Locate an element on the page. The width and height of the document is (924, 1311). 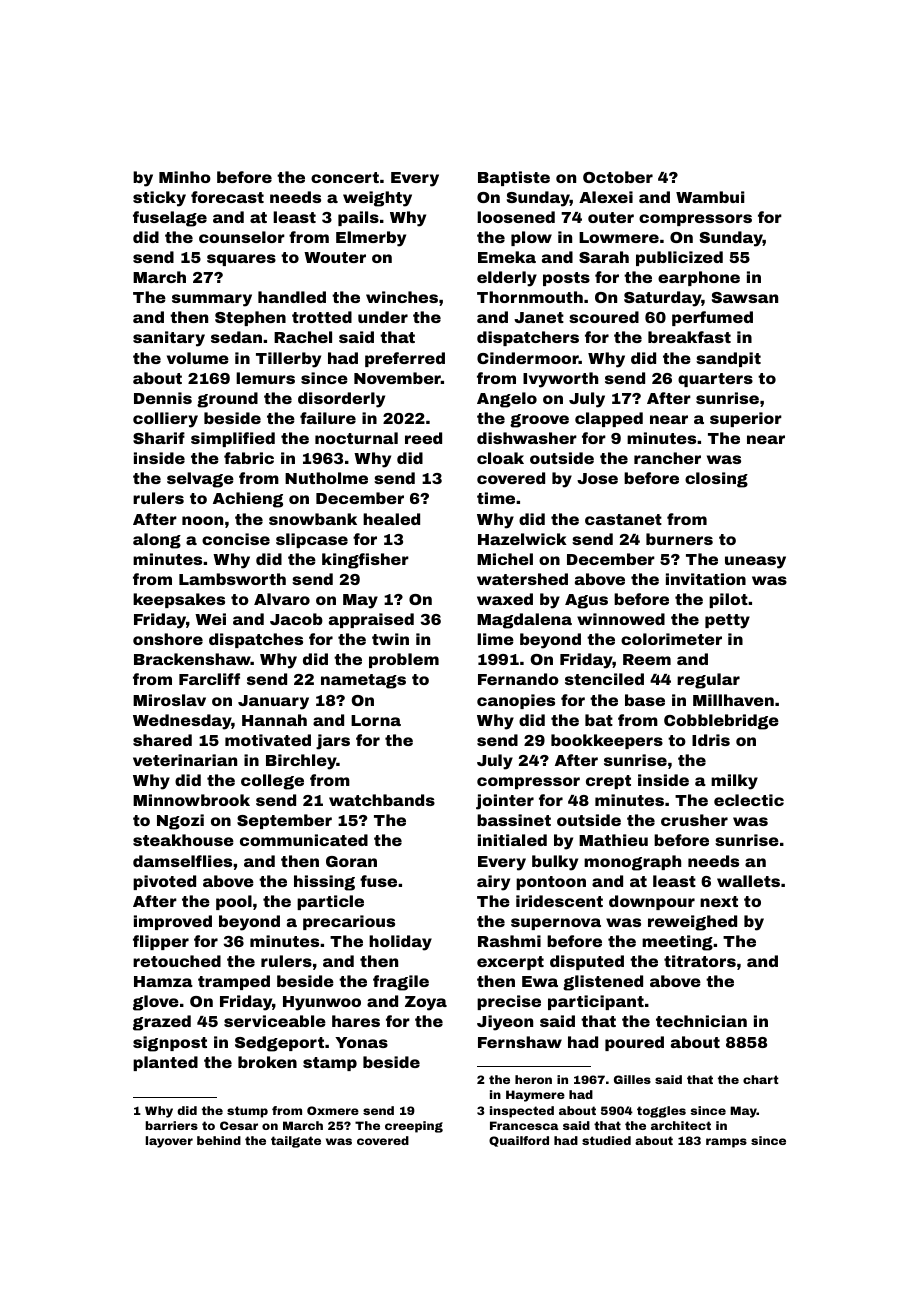
veterinarian is located at coordinates (185, 760).
